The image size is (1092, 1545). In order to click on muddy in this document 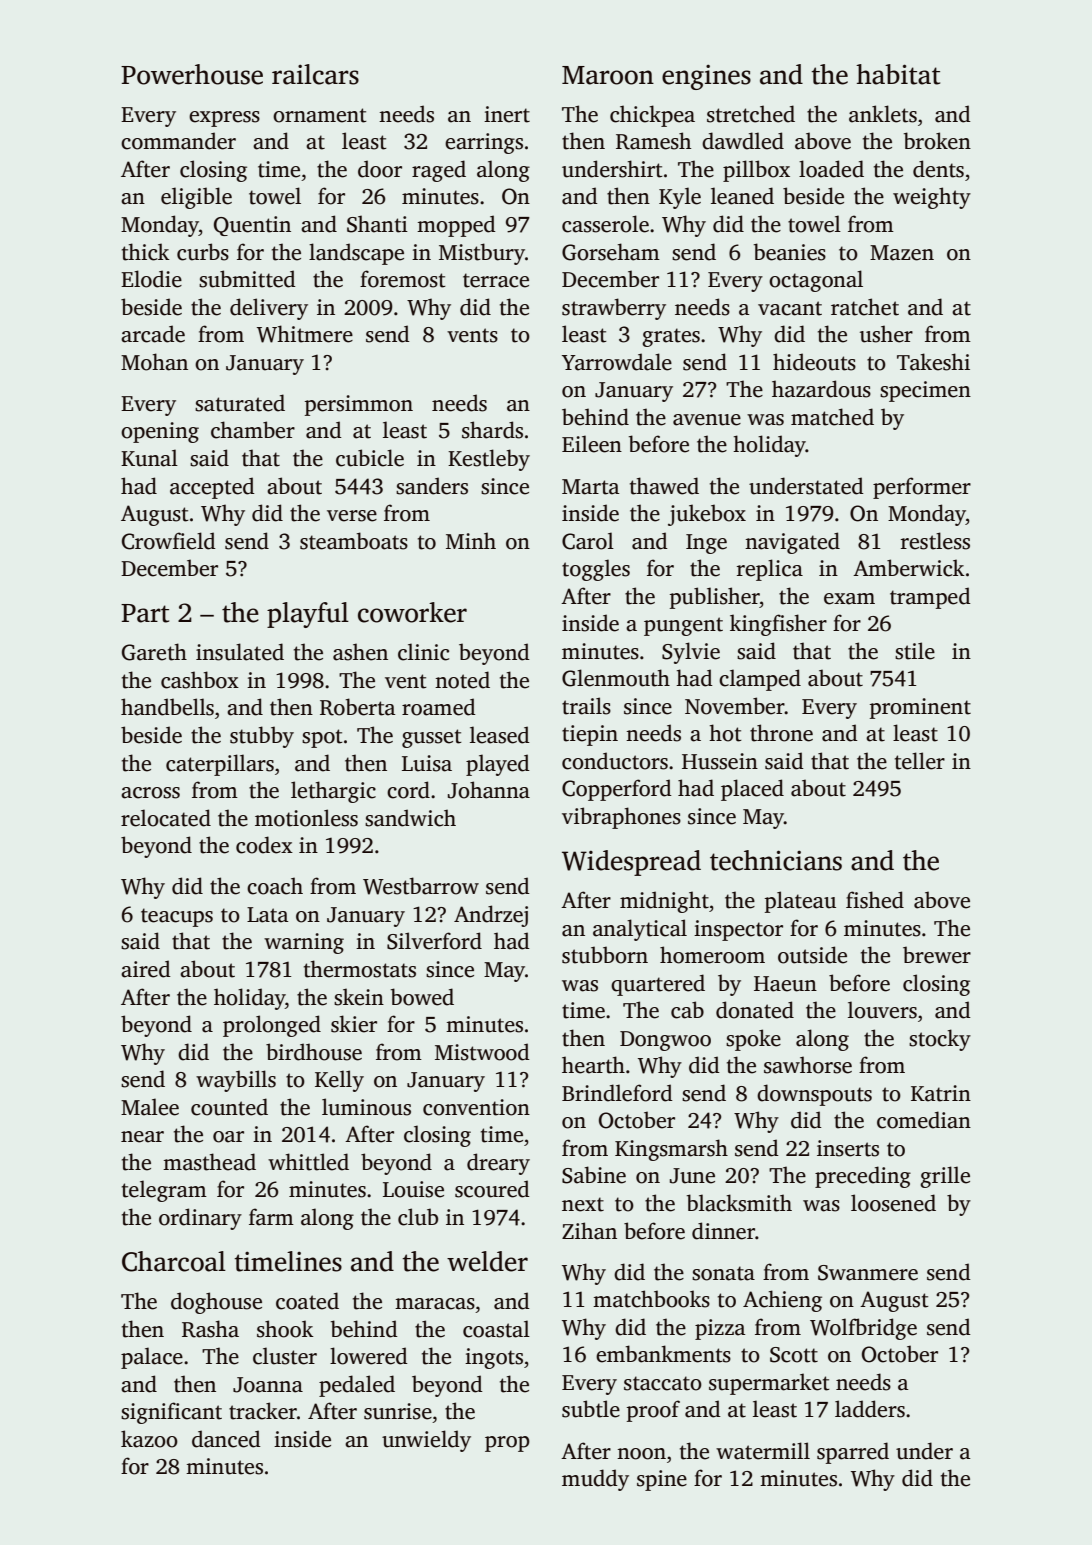, I will do `click(595, 1480)`.
